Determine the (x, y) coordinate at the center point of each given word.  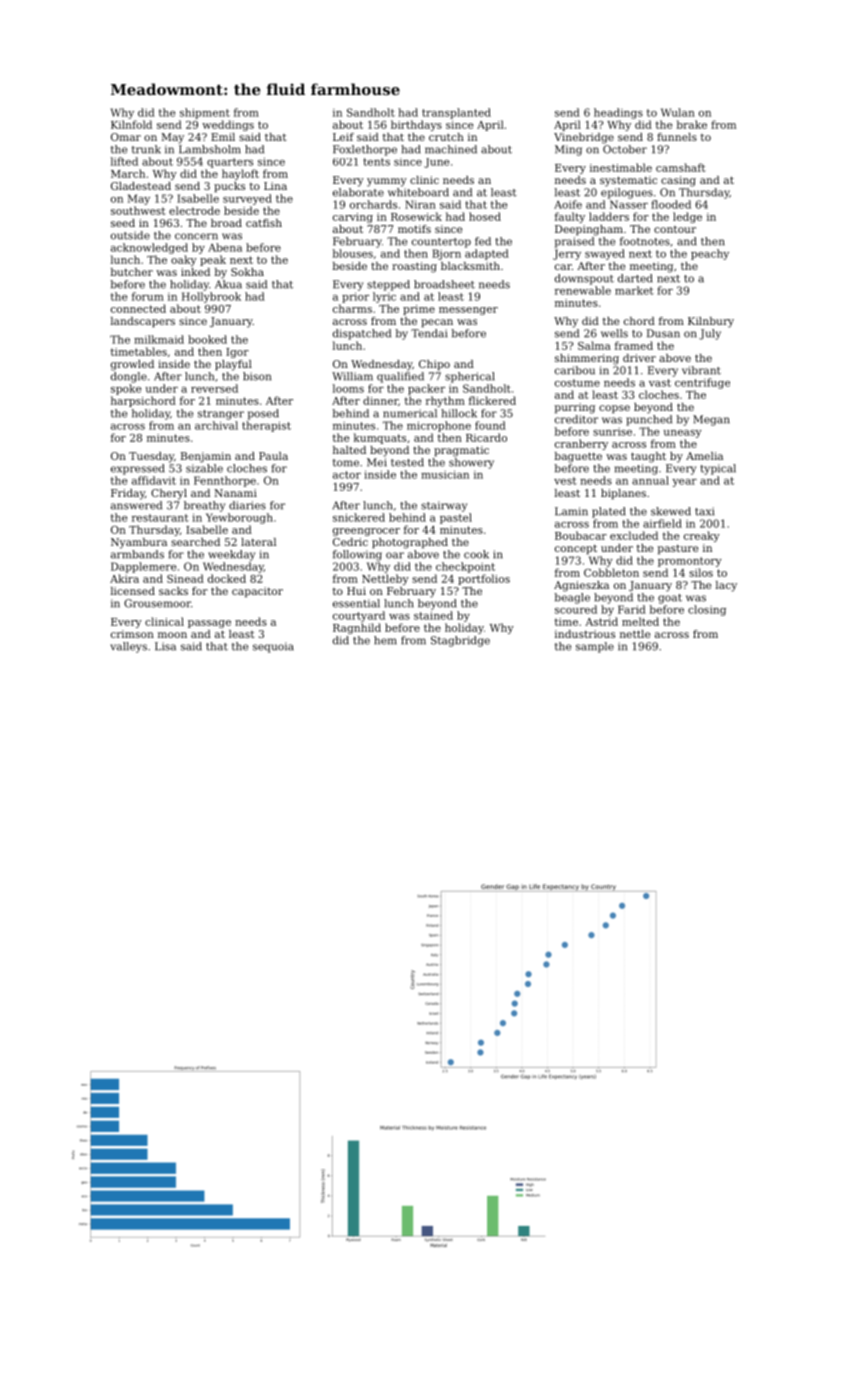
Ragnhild (357, 628)
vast (660, 383)
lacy (726, 586)
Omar (126, 137)
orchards (373, 204)
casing (678, 181)
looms (348, 388)
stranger (221, 415)
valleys (128, 647)
